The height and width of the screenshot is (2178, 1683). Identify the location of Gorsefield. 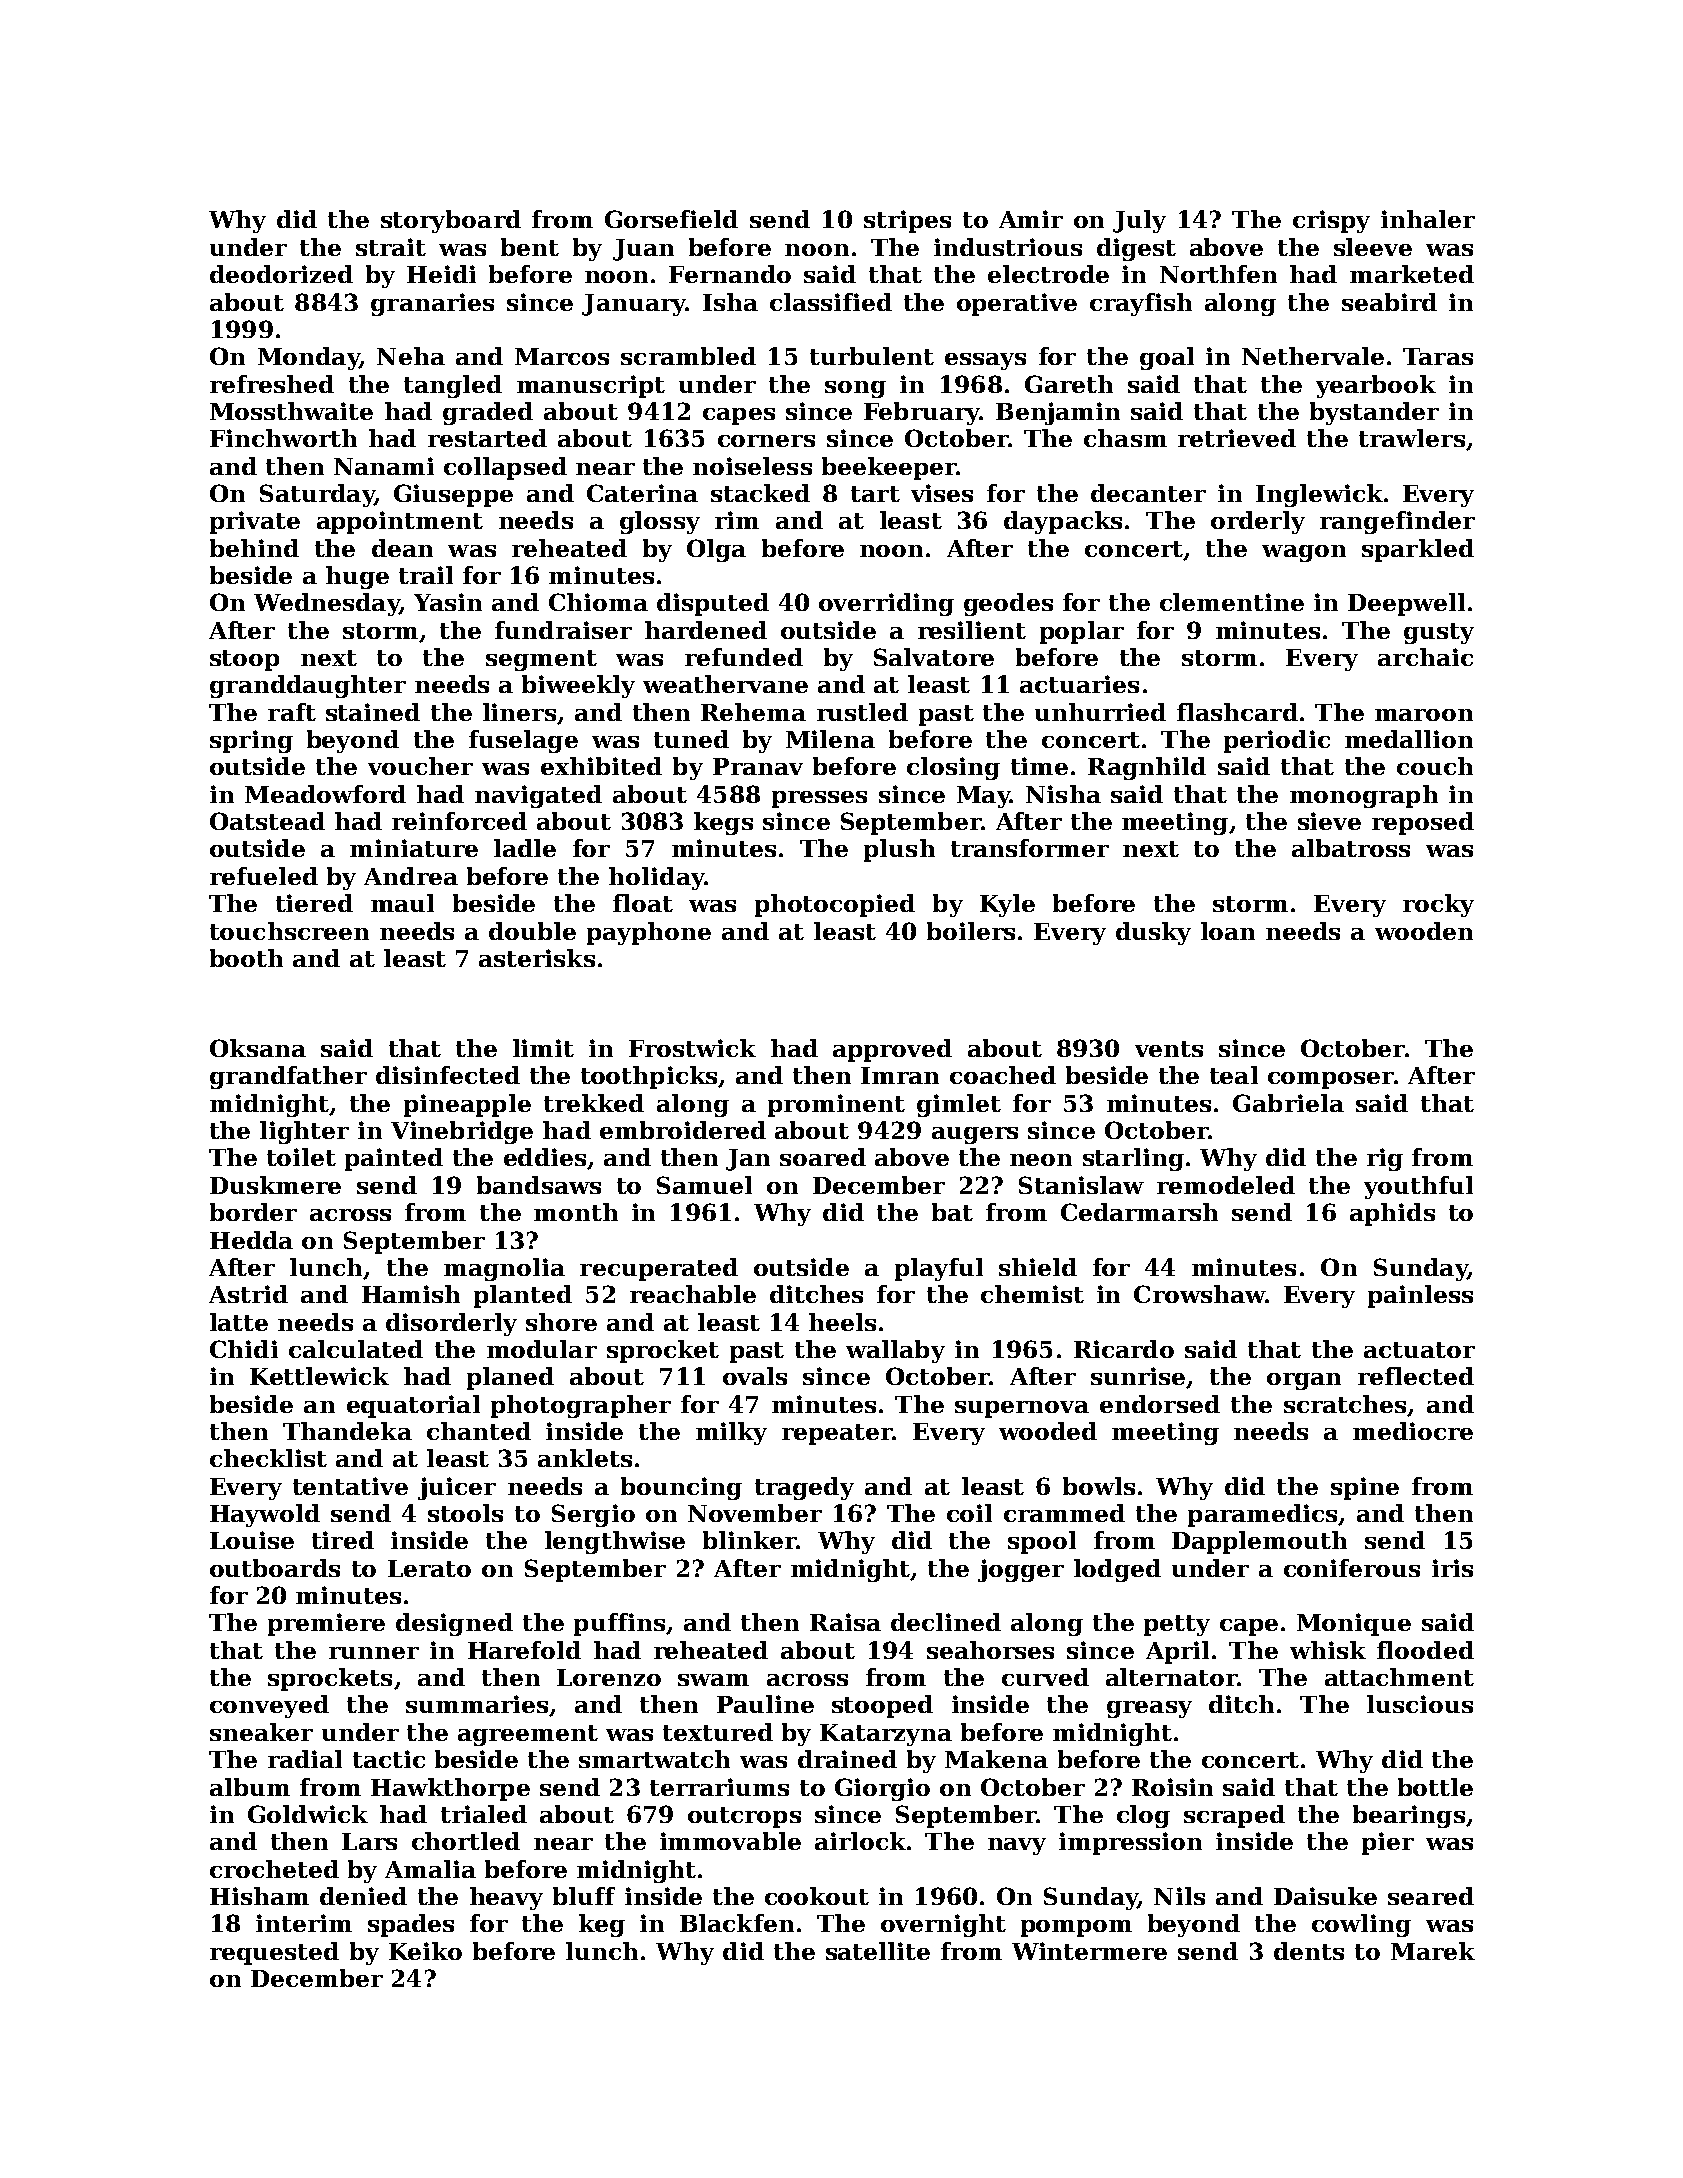
(671, 219).
